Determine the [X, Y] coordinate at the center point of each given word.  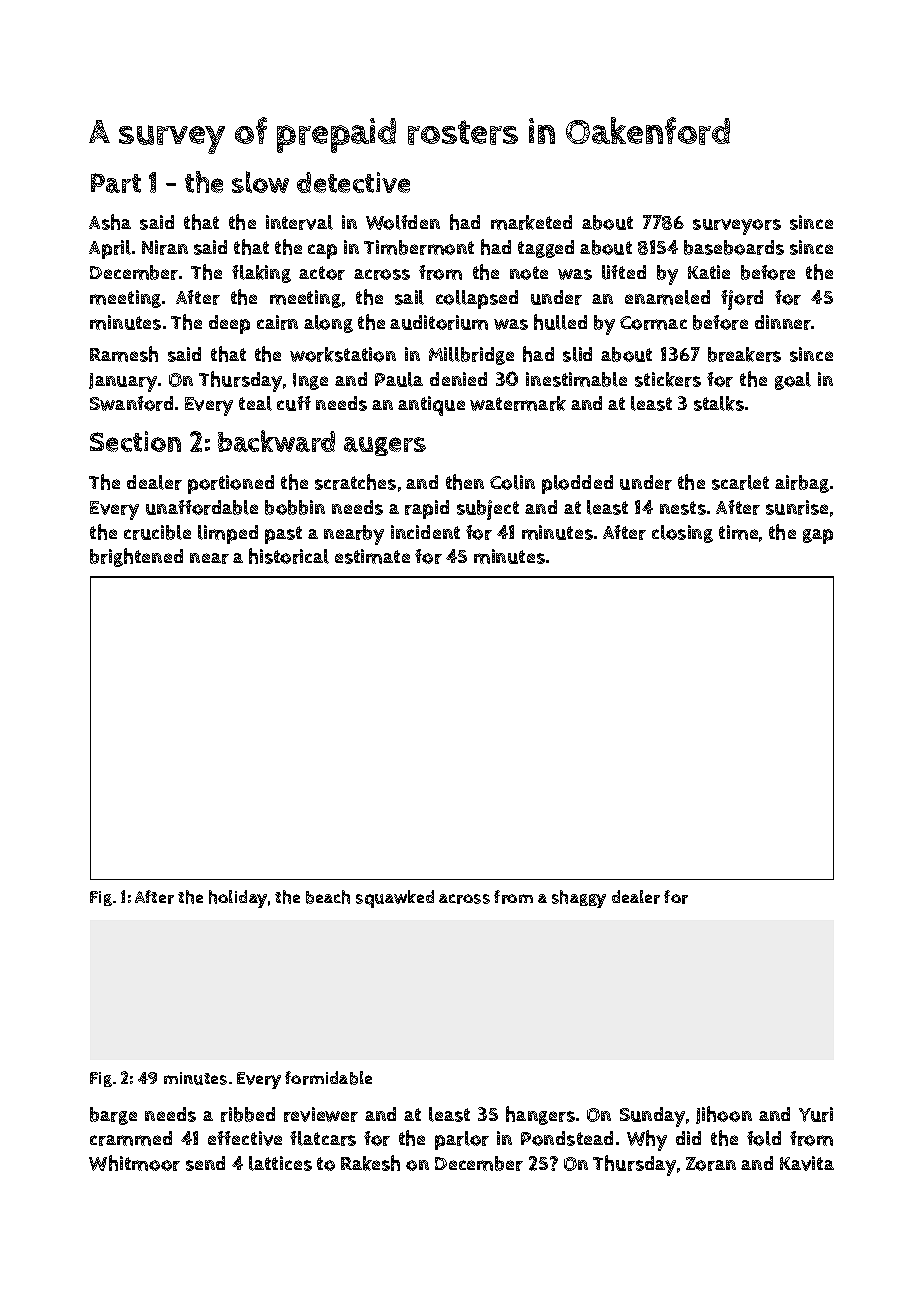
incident [425, 532]
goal [793, 381]
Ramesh [124, 354]
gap [818, 536]
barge [113, 1116]
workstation [343, 354]
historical [289, 556]
